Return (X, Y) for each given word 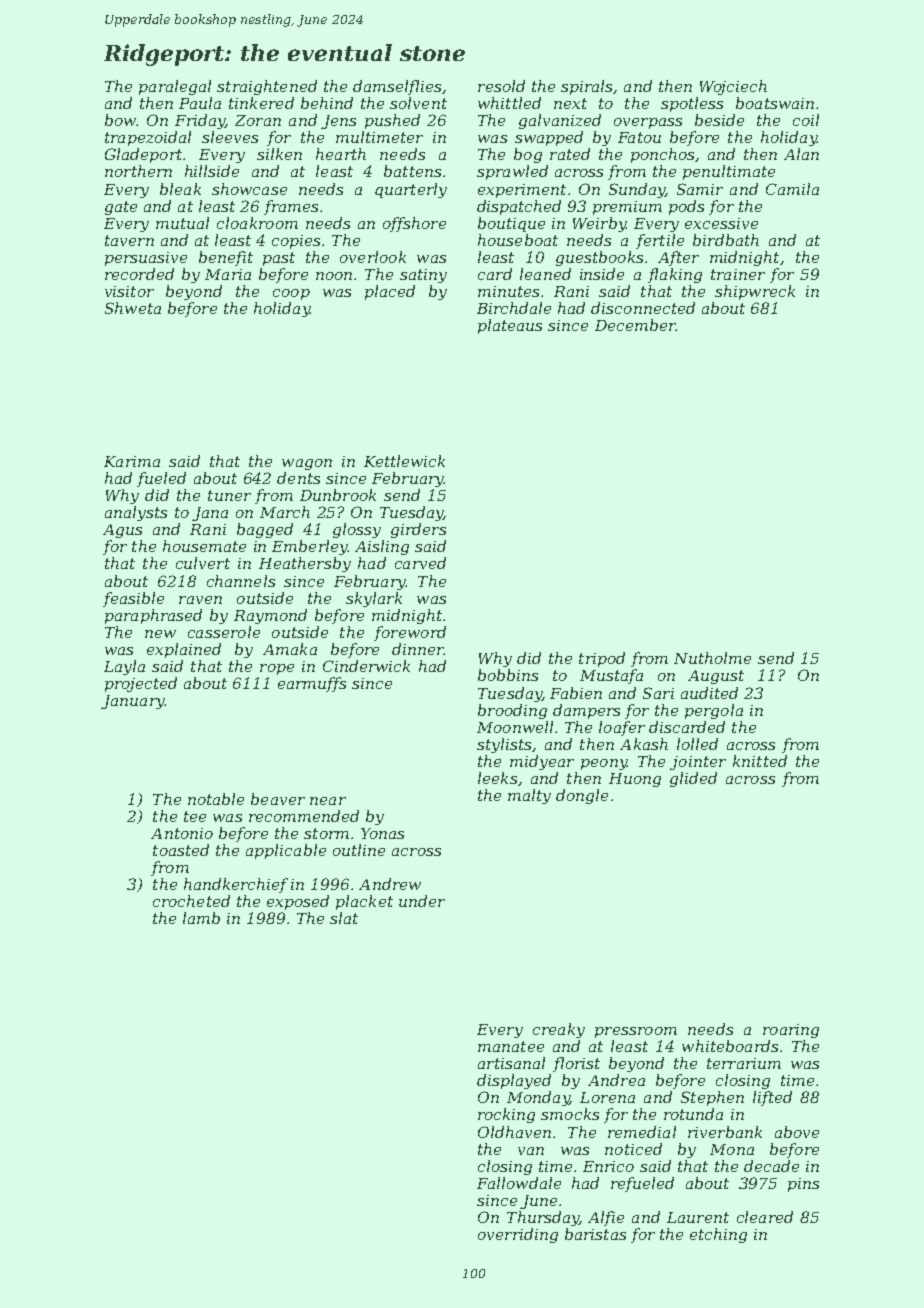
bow (120, 120)
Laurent (698, 1217)
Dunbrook (338, 495)
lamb (201, 918)
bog (528, 155)
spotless (692, 104)
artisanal (511, 1063)
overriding (518, 1235)
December (635, 325)
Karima (132, 461)
